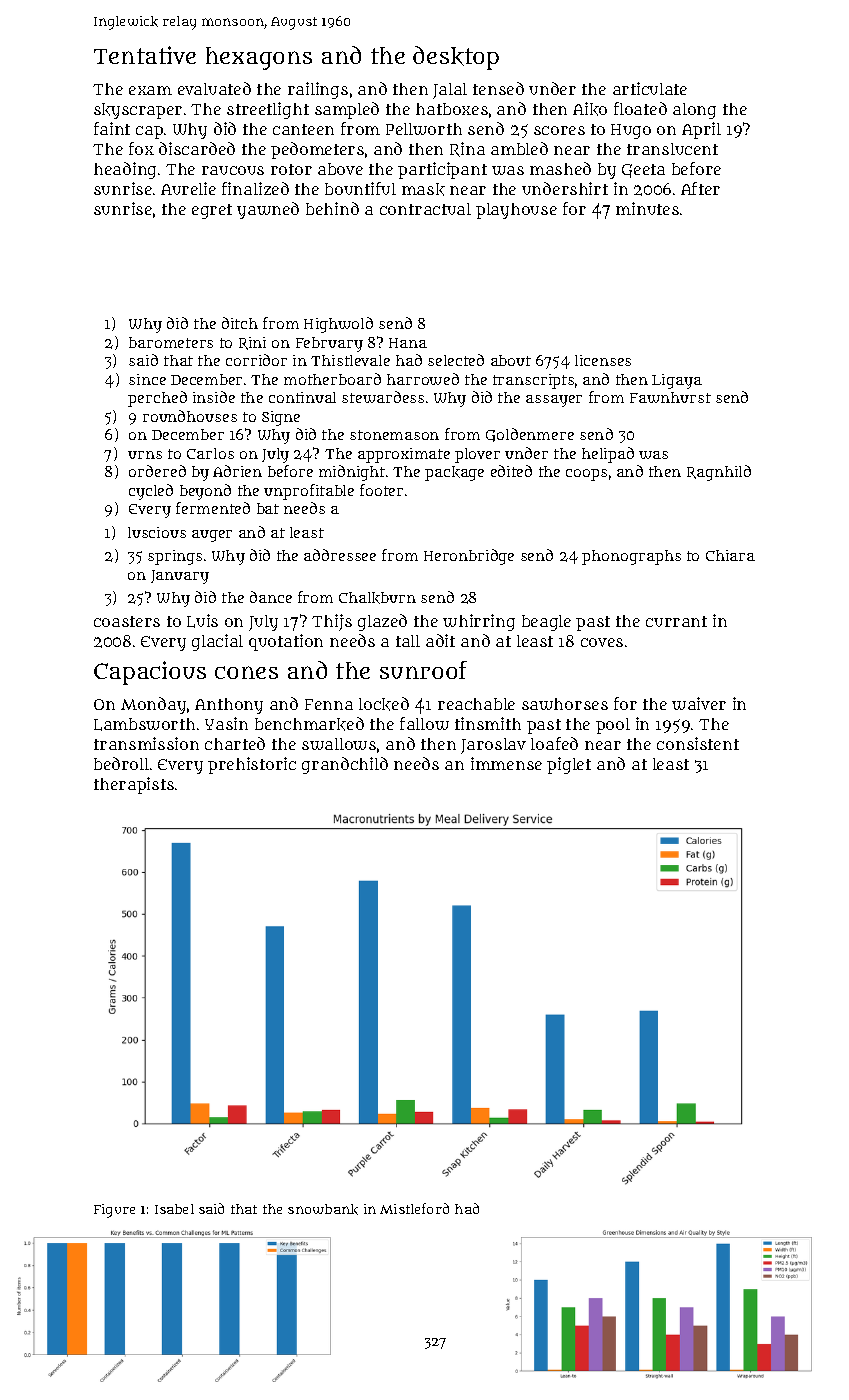  Describe the element at coordinates (145, 55) in the page. I see `Tentative` at that location.
